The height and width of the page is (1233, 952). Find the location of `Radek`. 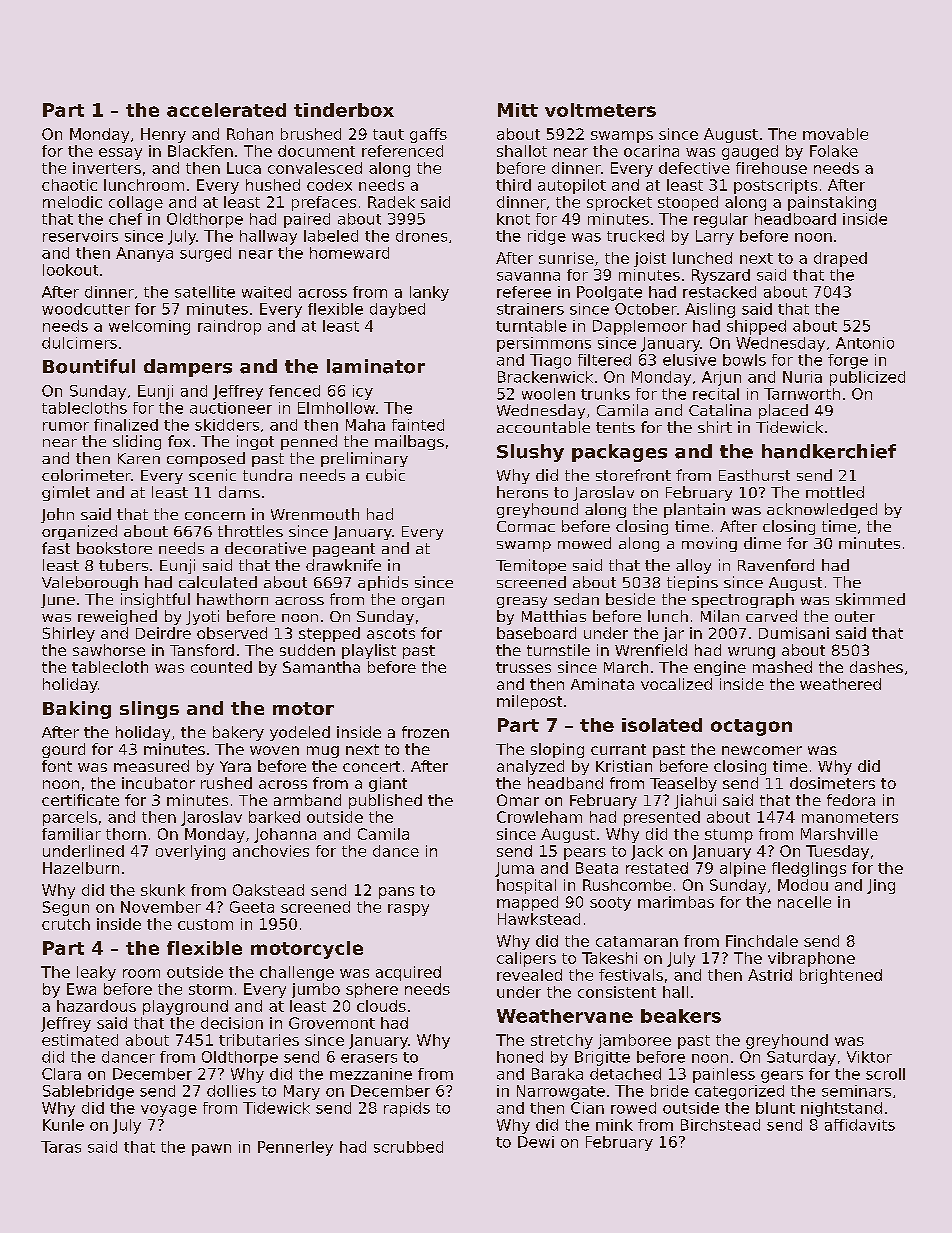

Radek is located at coordinates (391, 202).
